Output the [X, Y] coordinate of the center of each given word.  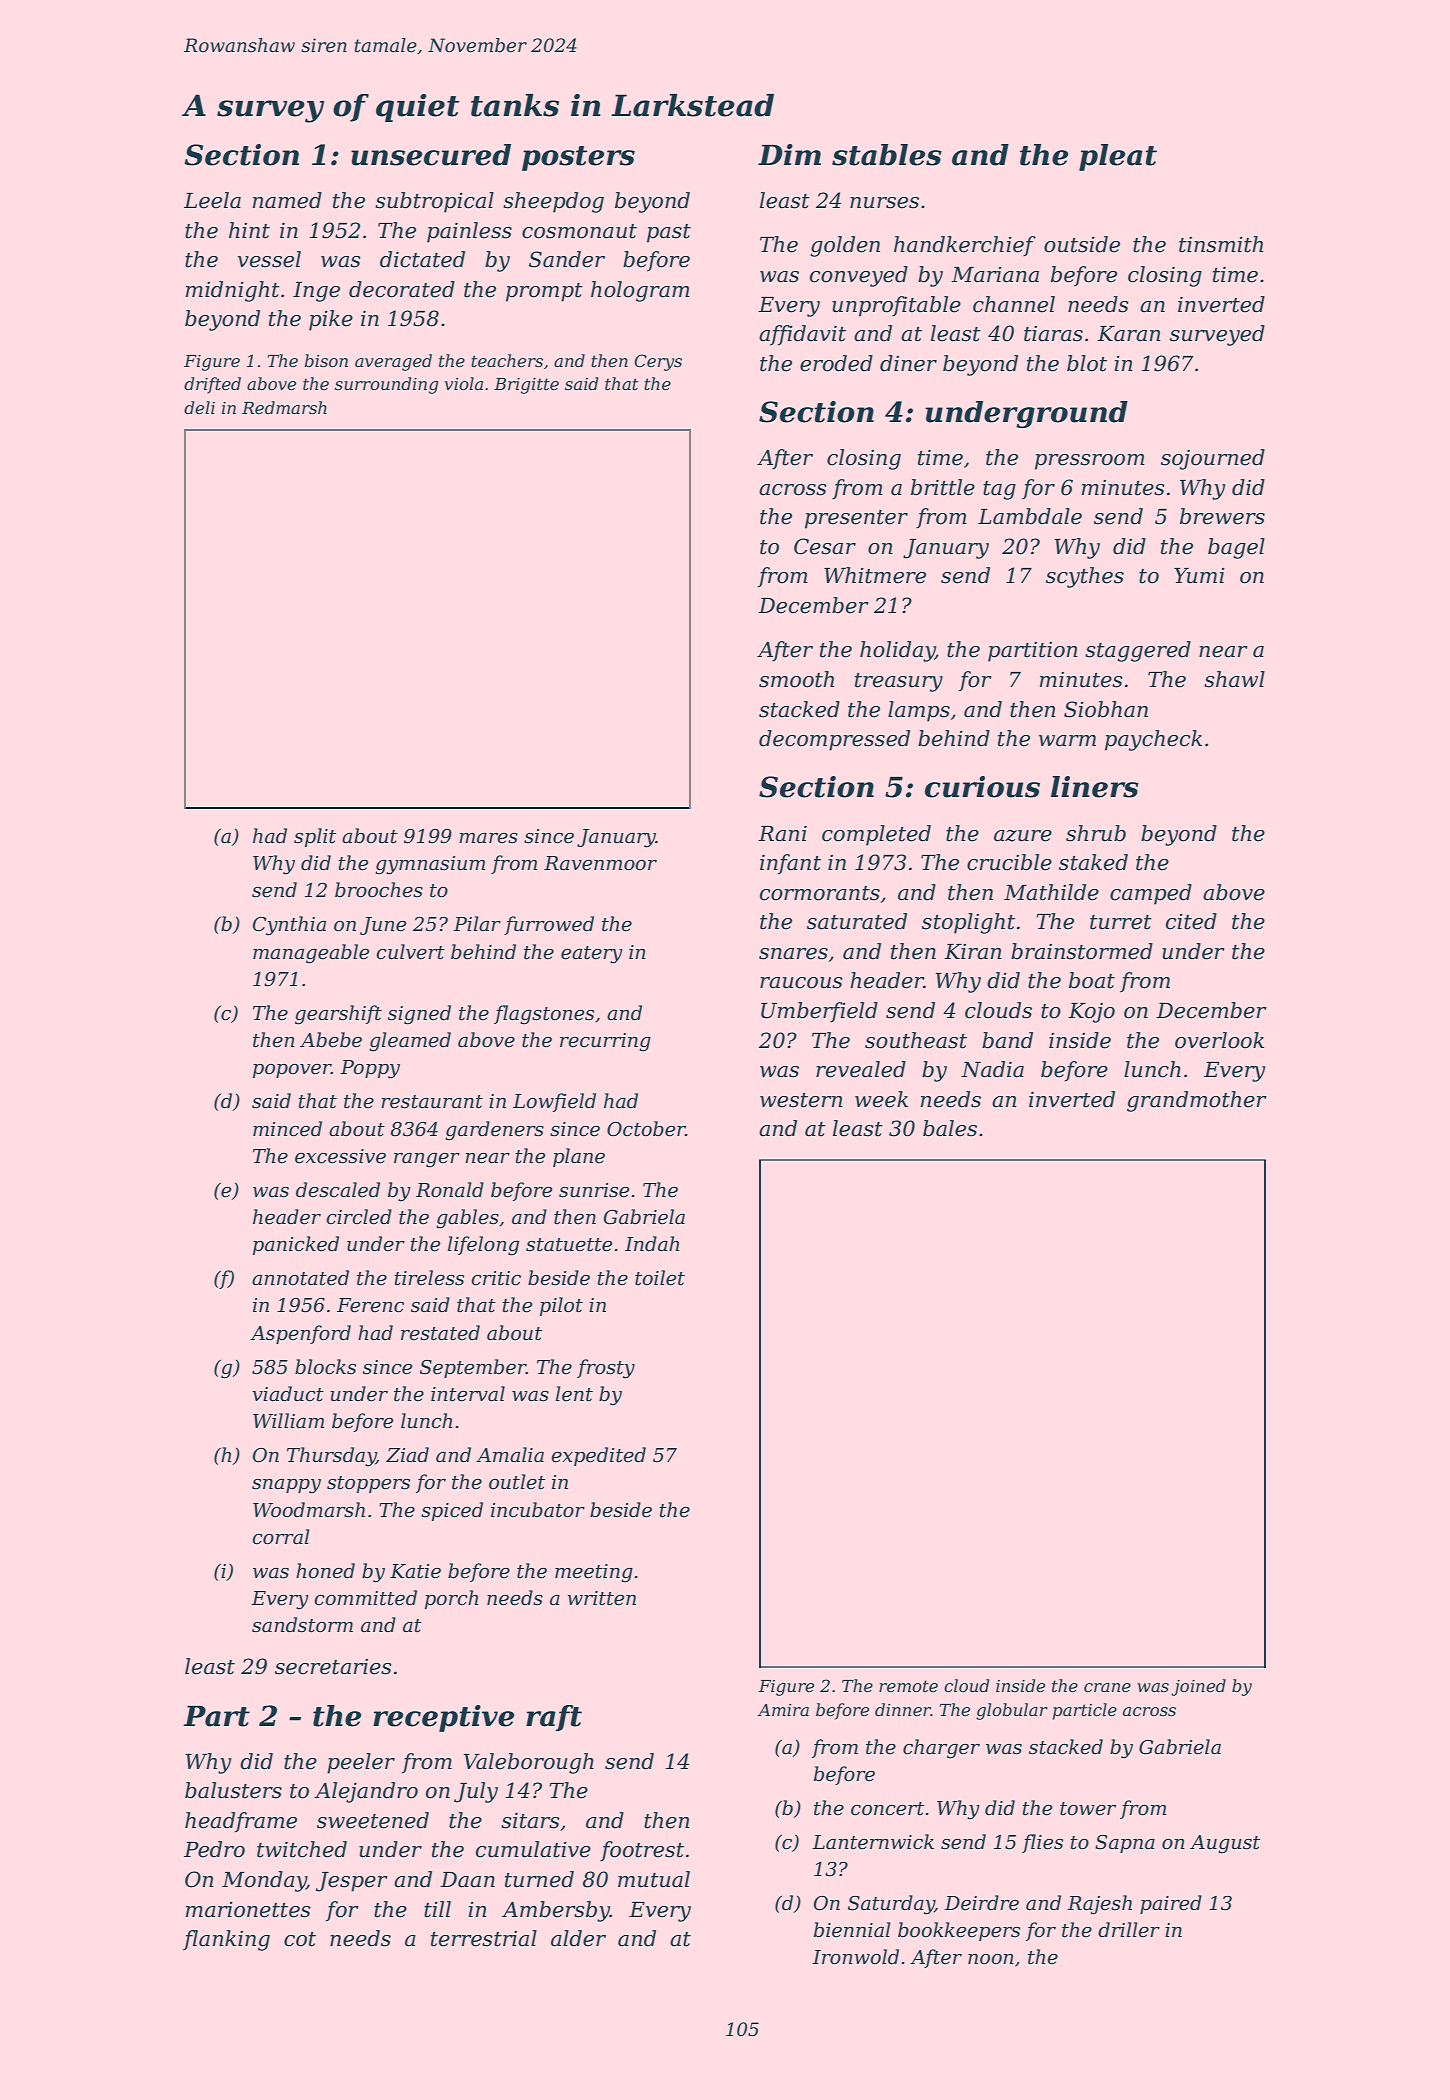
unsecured [431, 155]
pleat [1118, 157]
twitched [302, 1849]
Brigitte [526, 386]
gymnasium [430, 865]
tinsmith [1221, 244]
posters [578, 158]
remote [908, 1686]
